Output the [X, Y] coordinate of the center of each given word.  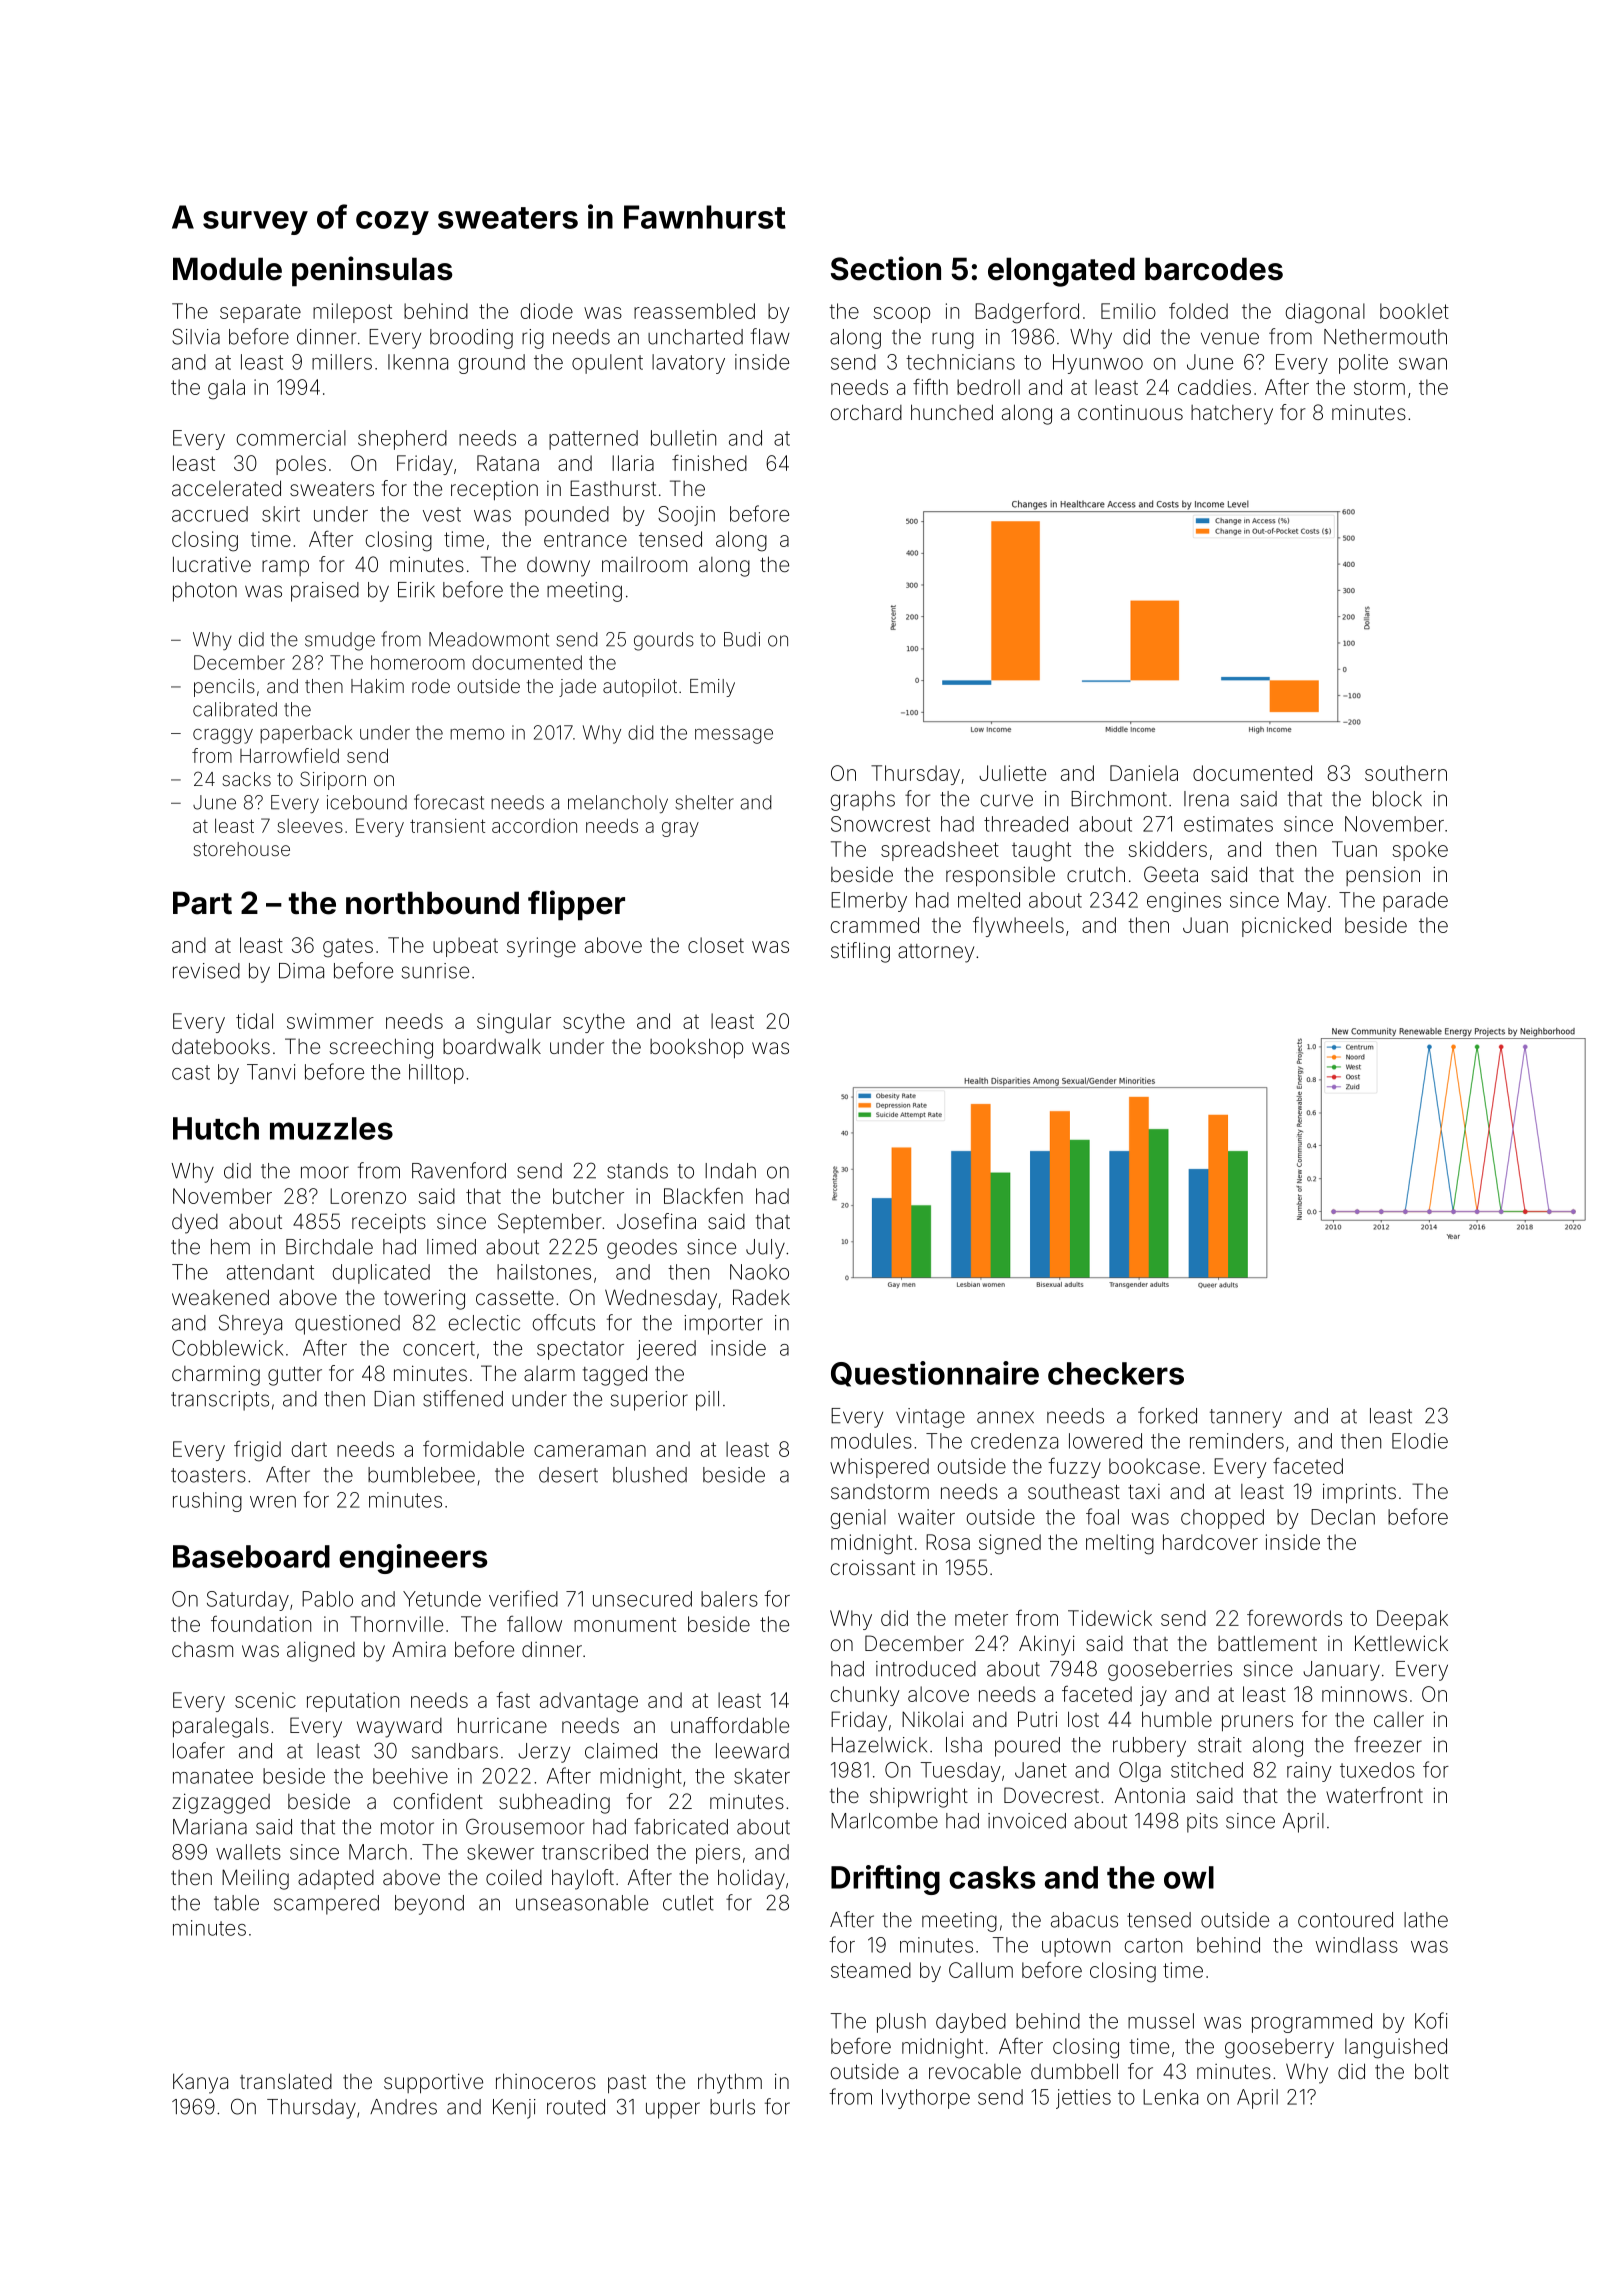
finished [709, 462]
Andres [403, 2107]
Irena [1206, 799]
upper [673, 2110]
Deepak [1412, 1620]
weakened [220, 1297]
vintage [930, 1418]
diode [547, 311]
